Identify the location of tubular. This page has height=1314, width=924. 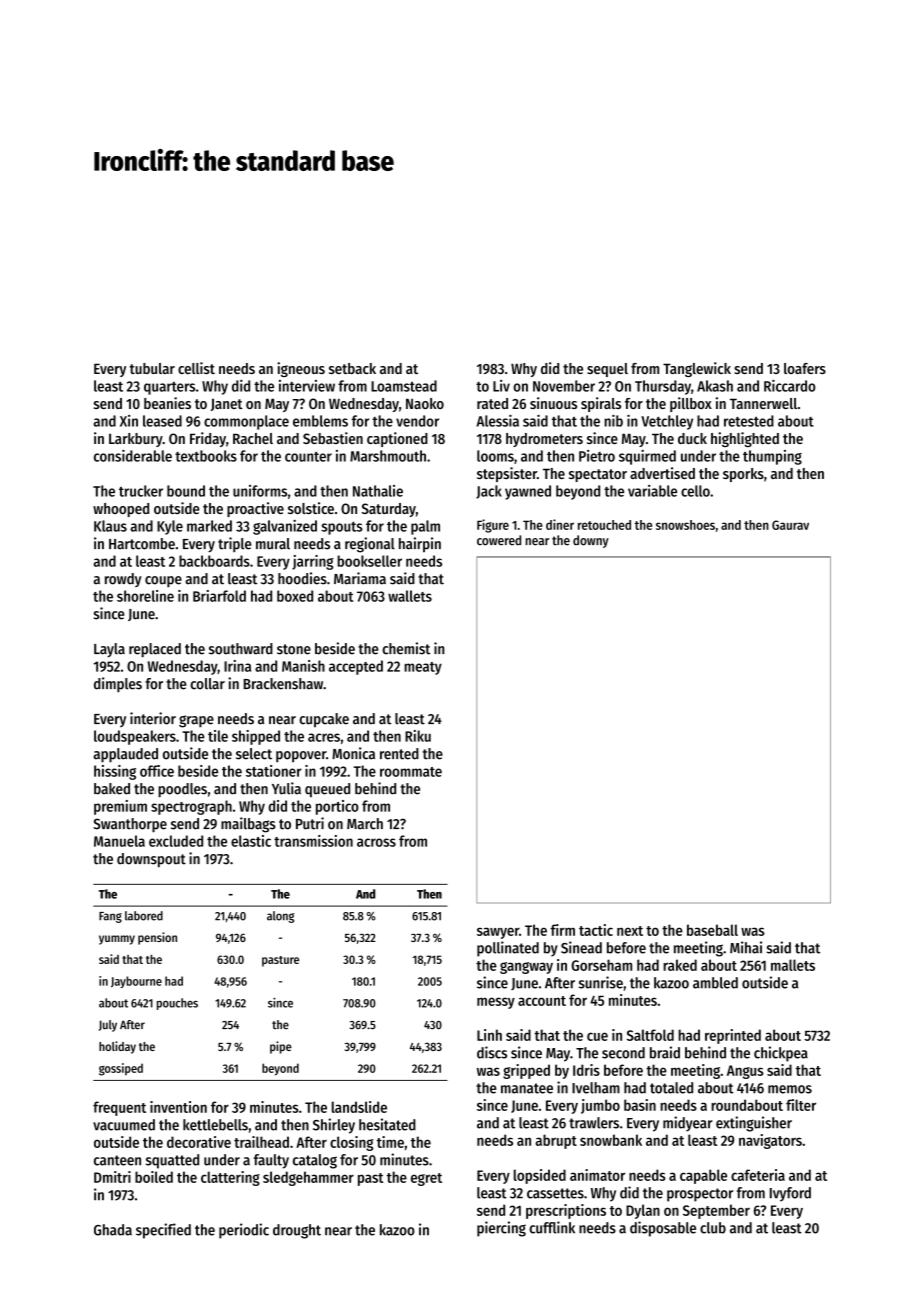
(152, 368).
